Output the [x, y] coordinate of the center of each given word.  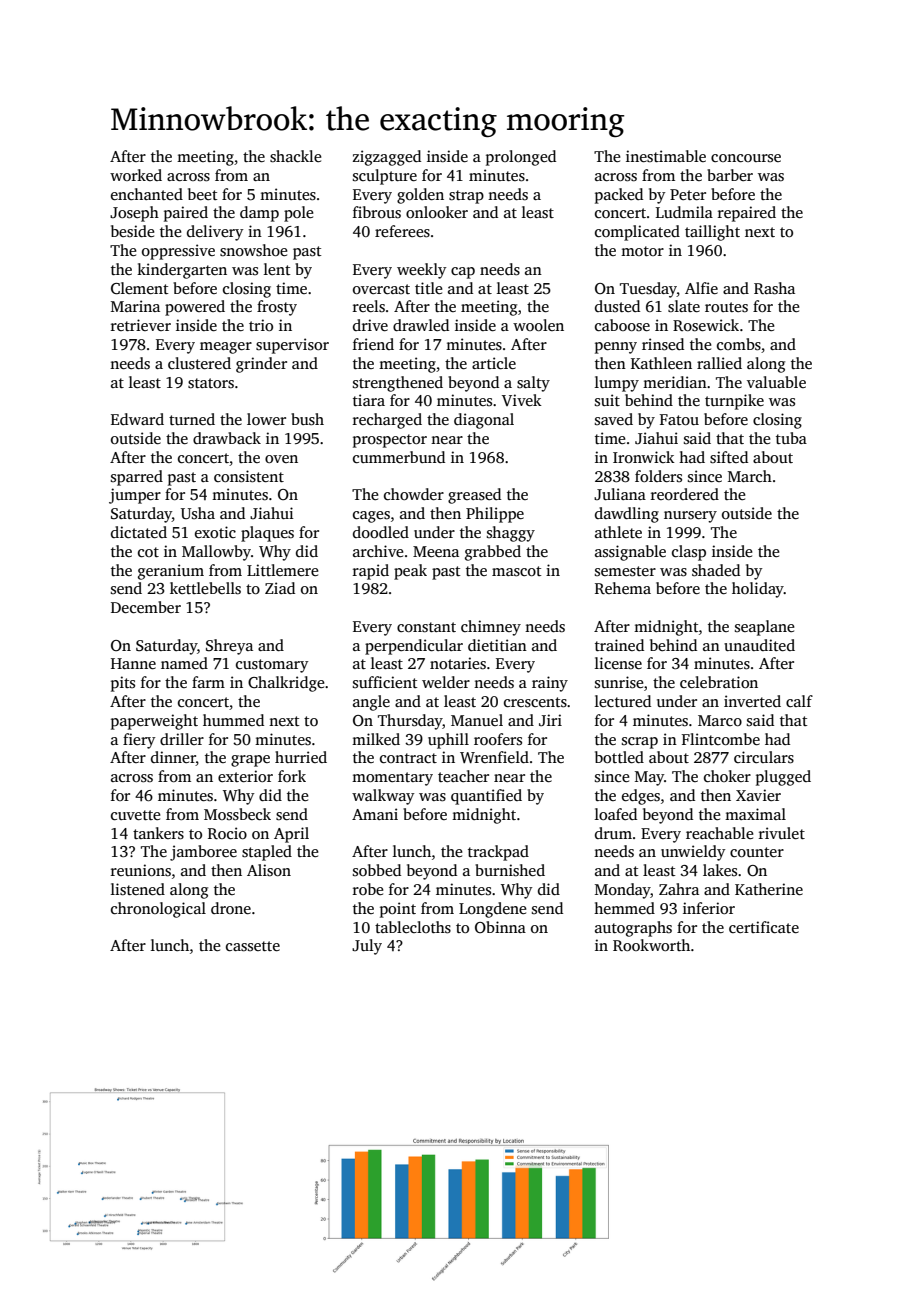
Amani [375, 814]
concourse [746, 158]
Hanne [133, 663]
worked [136, 175]
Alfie [701, 288]
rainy [550, 684]
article [494, 363]
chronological [158, 910]
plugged [783, 778]
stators [211, 383]
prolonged [521, 158]
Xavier [758, 795]
